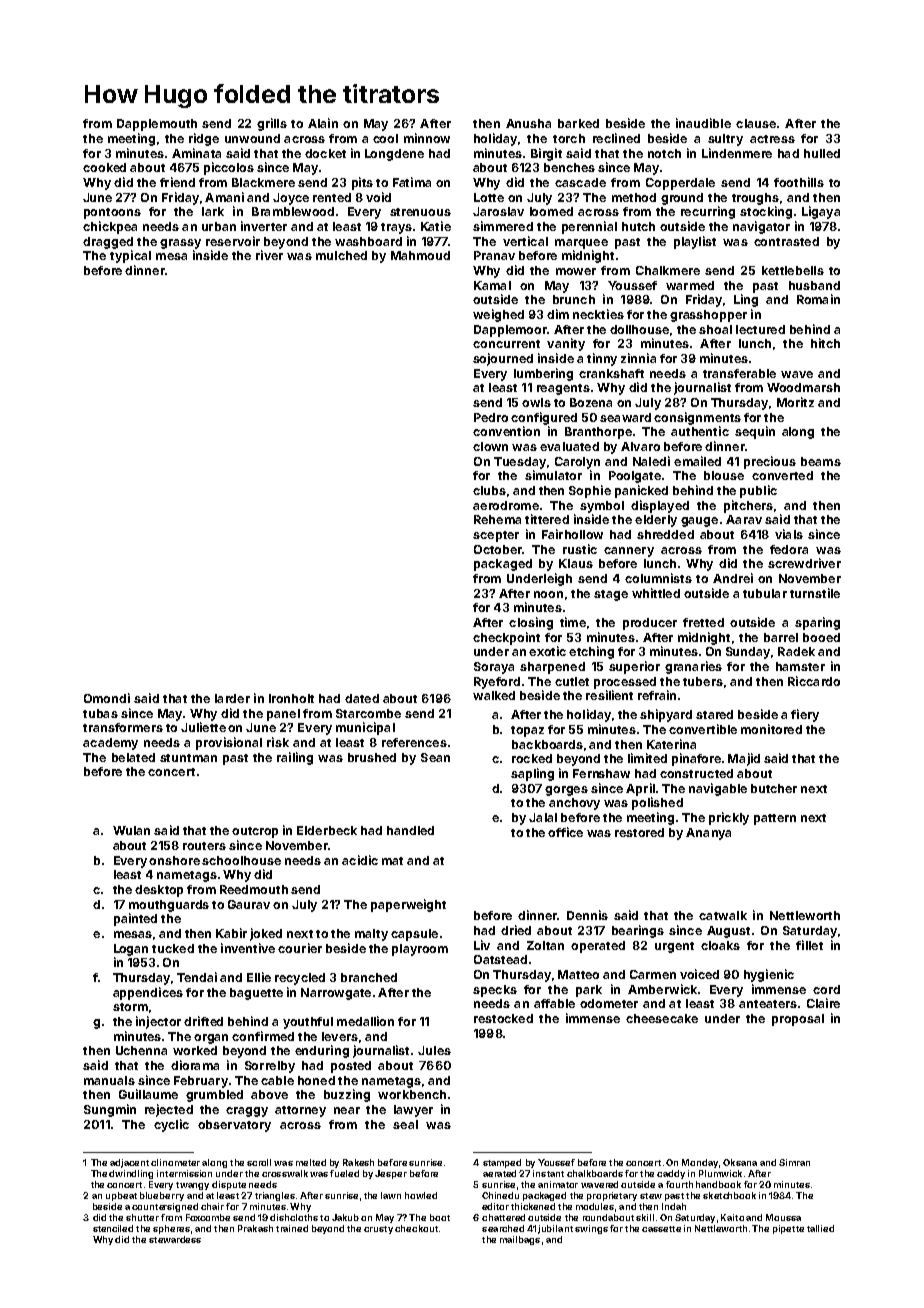 The height and width of the screenshot is (1308, 924). Describe the element at coordinates (104, 167) in the screenshot. I see `cooked` at that location.
